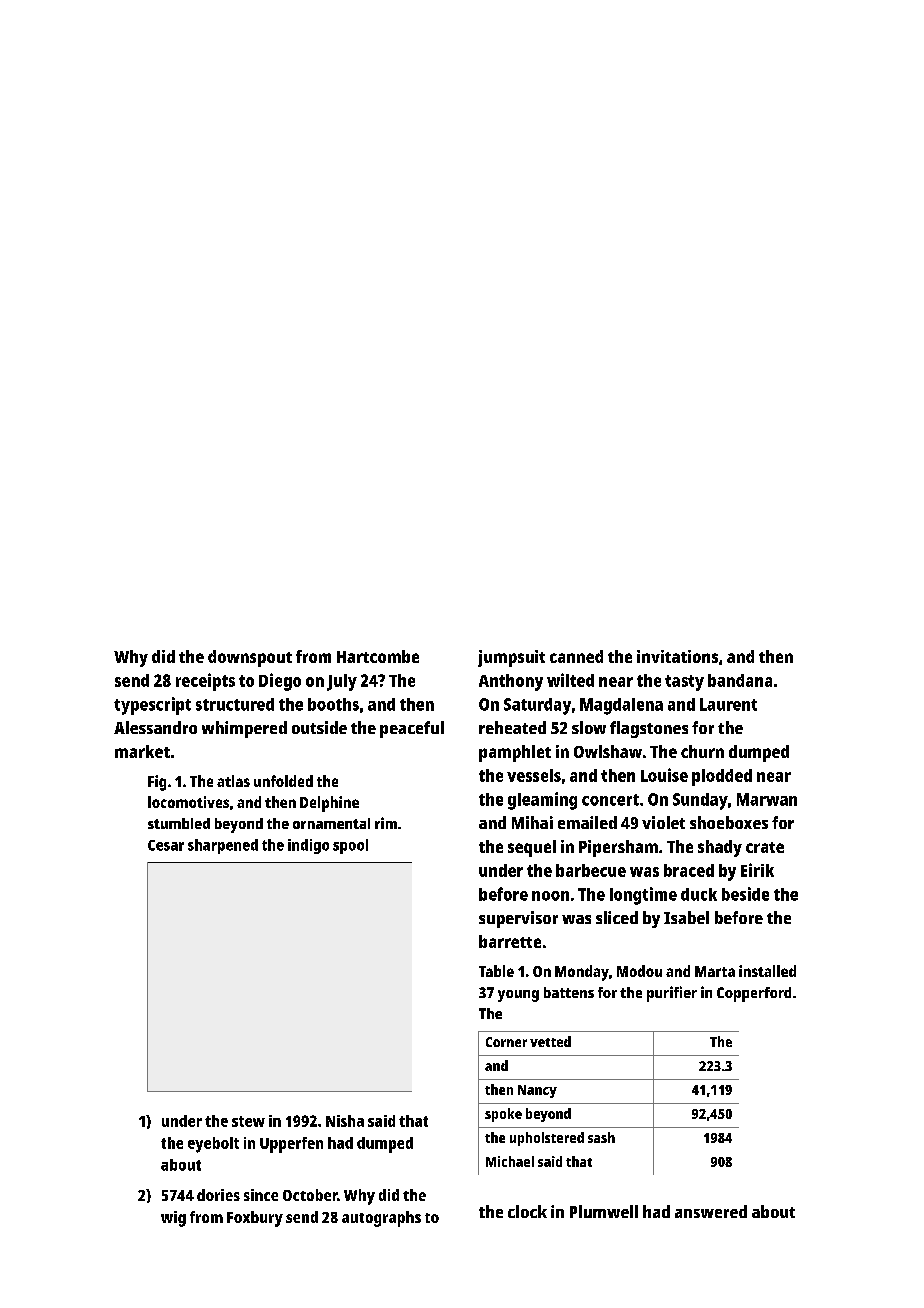 The height and width of the image is (1308, 924). Describe the element at coordinates (205, 682) in the image. I see `receipts` at that location.
